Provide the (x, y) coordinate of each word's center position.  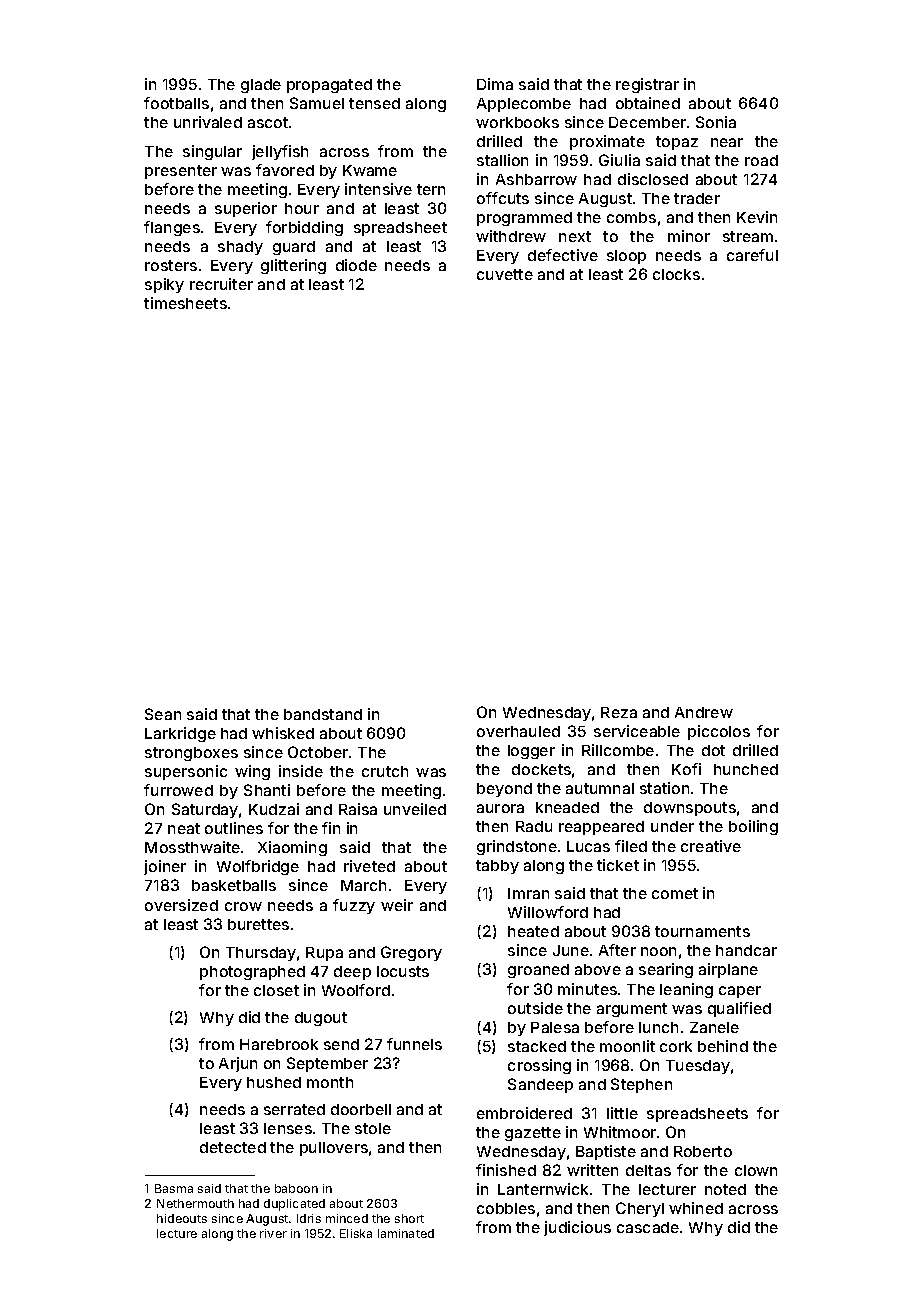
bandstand (323, 714)
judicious (577, 1228)
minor (689, 236)
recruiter (221, 284)
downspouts (690, 809)
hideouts (182, 1218)
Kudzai (274, 809)
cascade (648, 1227)
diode (356, 265)
